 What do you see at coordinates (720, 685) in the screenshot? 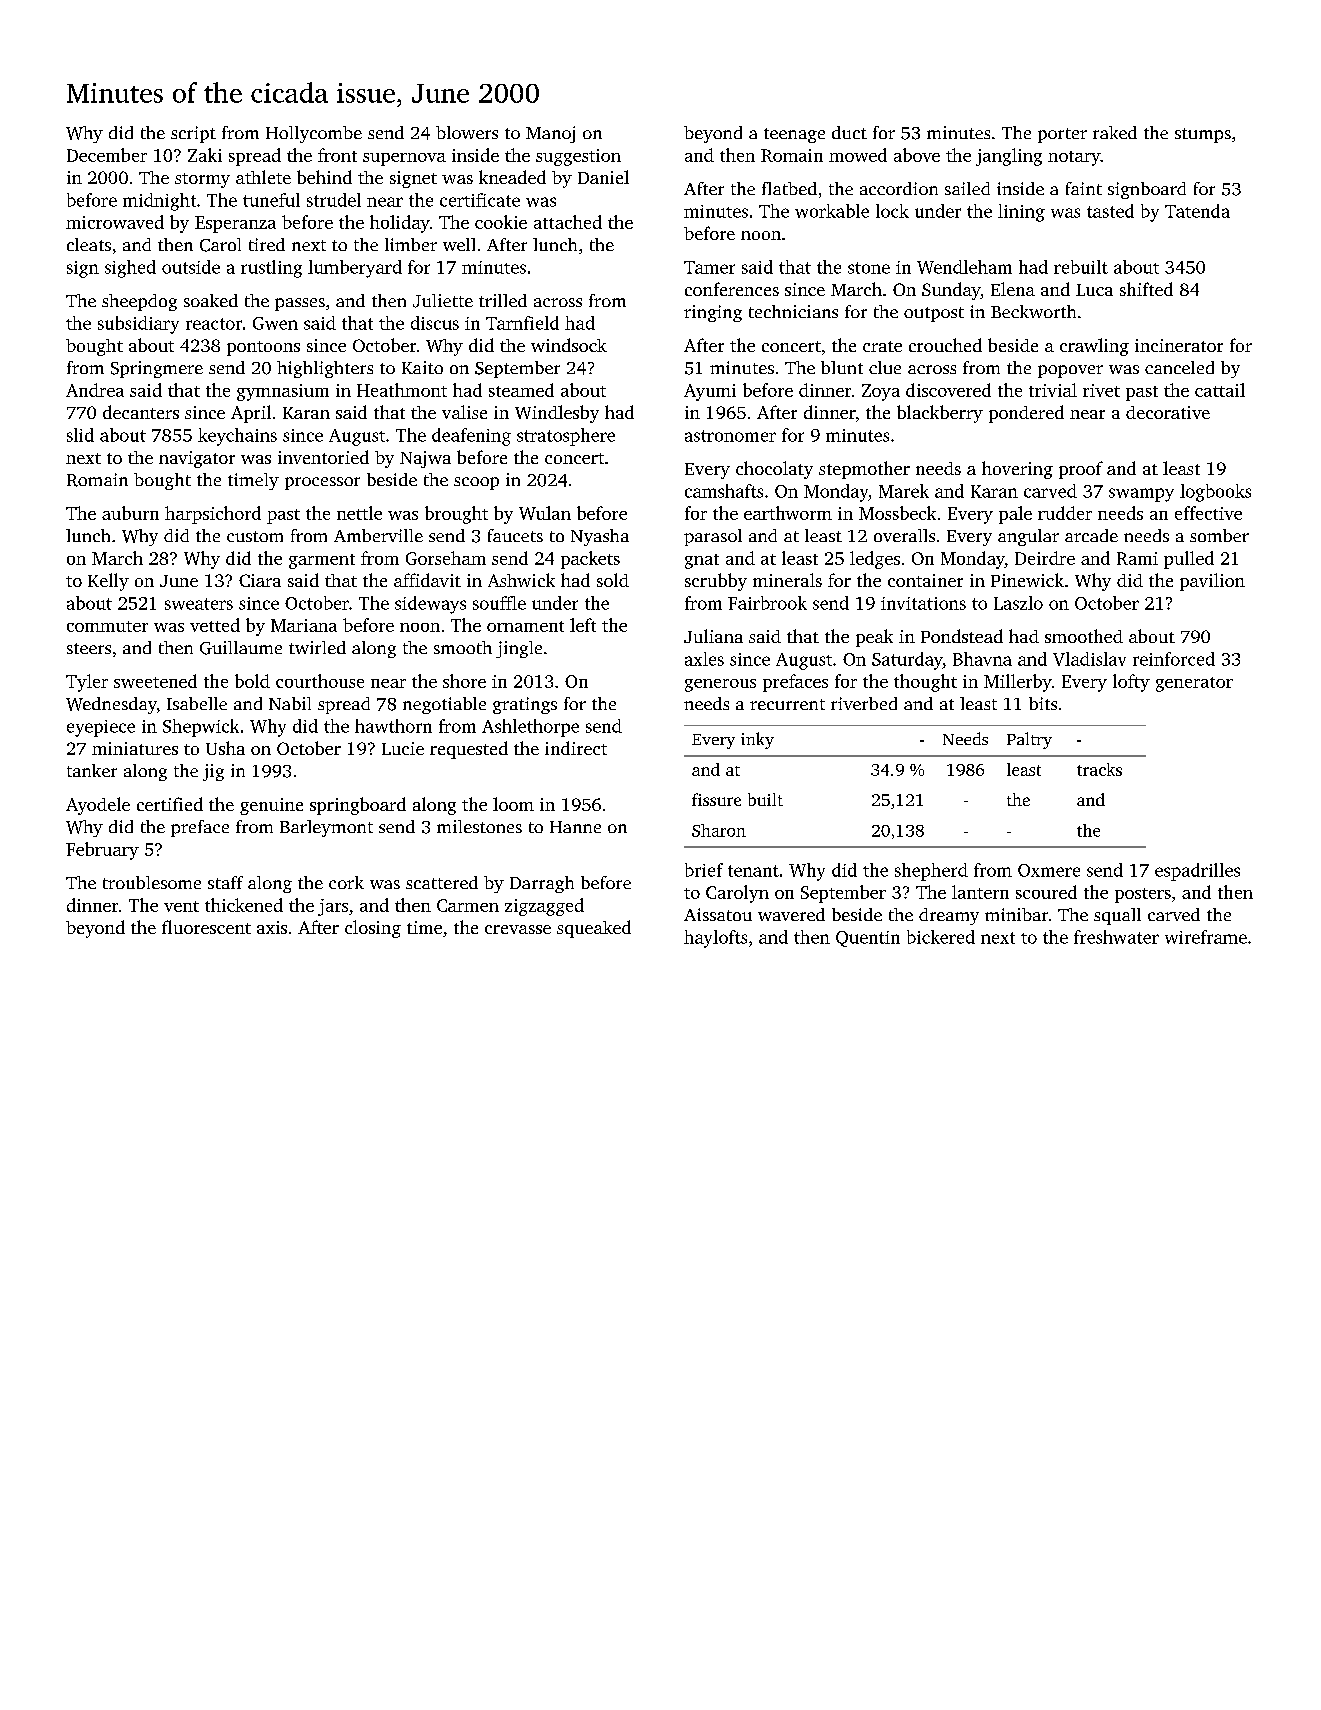
I see `generous` at bounding box center [720, 685].
